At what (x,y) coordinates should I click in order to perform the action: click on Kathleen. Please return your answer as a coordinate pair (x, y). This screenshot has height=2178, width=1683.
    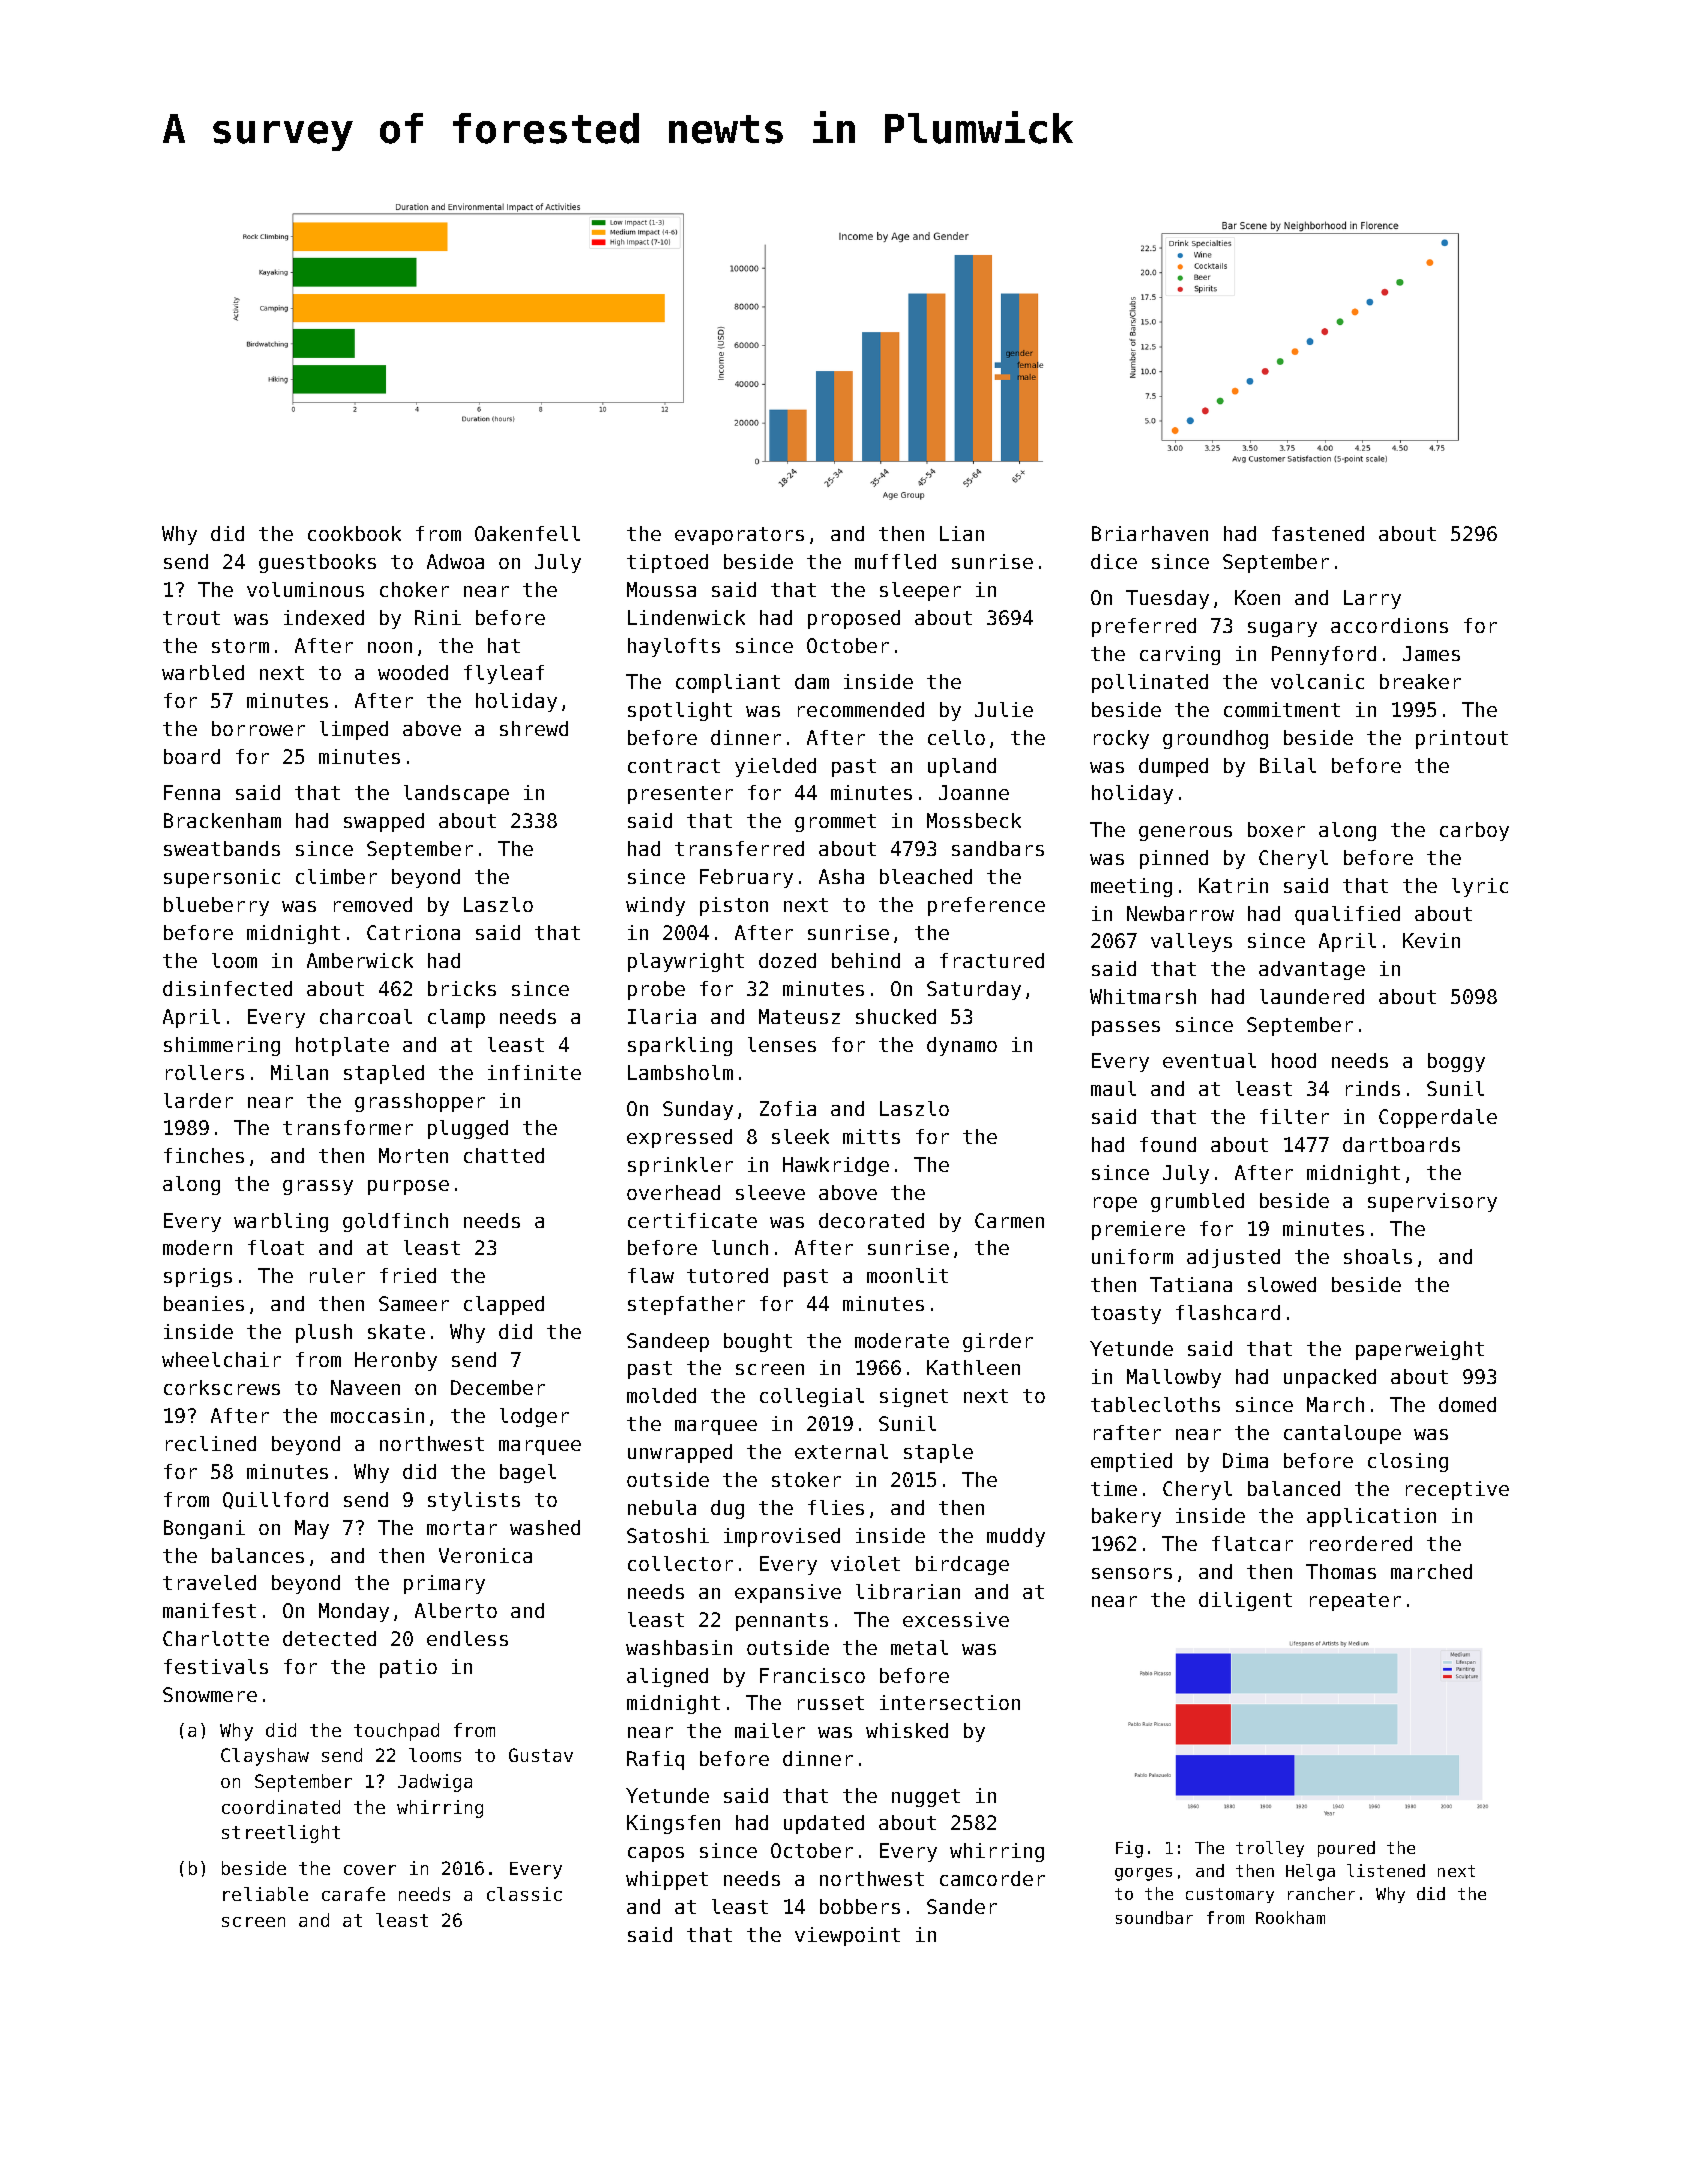
    Looking at the image, I should click on (973, 1367).
